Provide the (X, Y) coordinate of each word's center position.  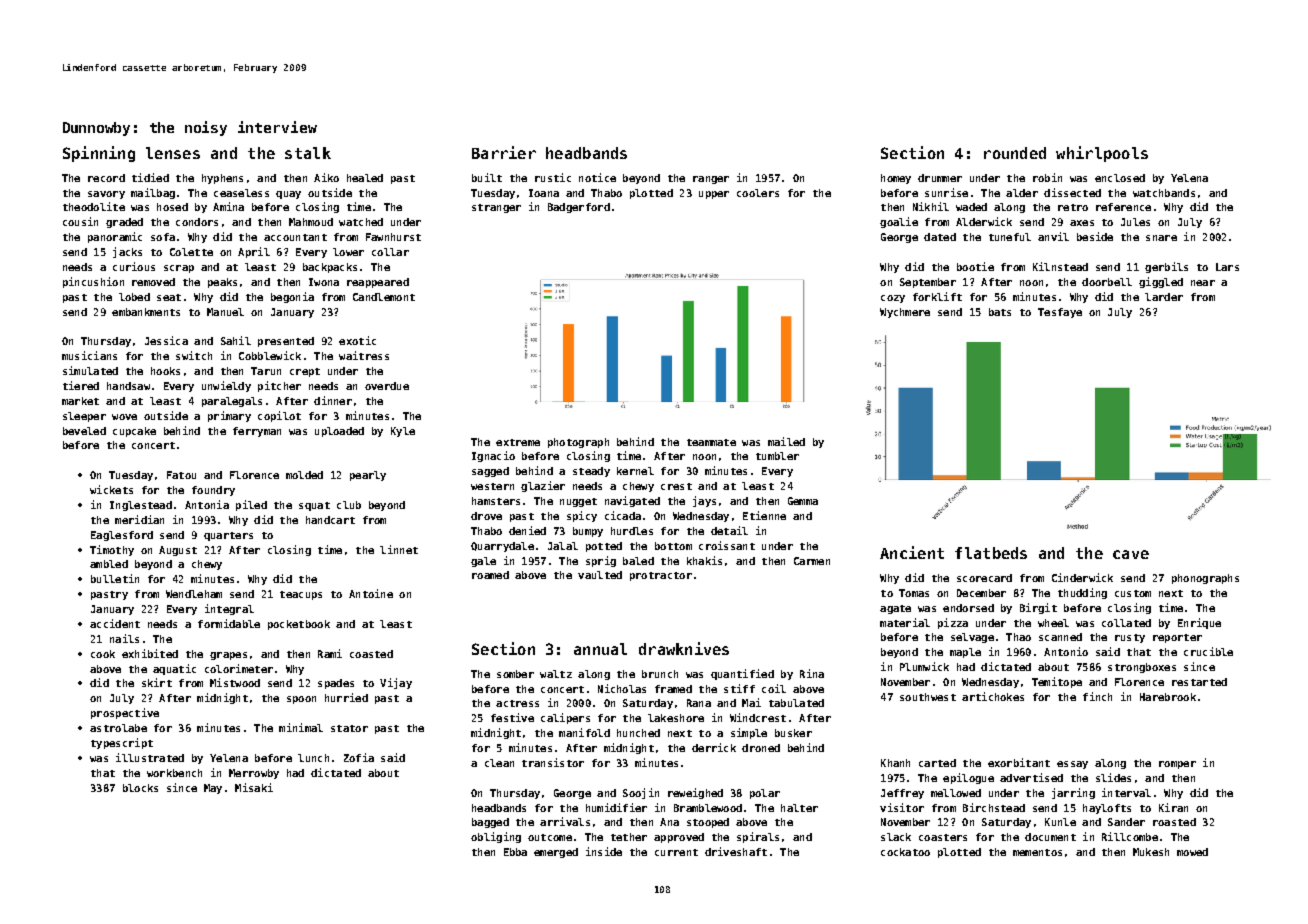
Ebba (515, 852)
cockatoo (905, 852)
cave (1131, 554)
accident (115, 623)
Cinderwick (1082, 577)
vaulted (600, 575)
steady (591, 472)
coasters (943, 837)
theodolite (94, 206)
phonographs (1205, 579)
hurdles (632, 531)
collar (390, 252)
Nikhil (931, 206)
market (80, 401)
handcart (330, 520)
